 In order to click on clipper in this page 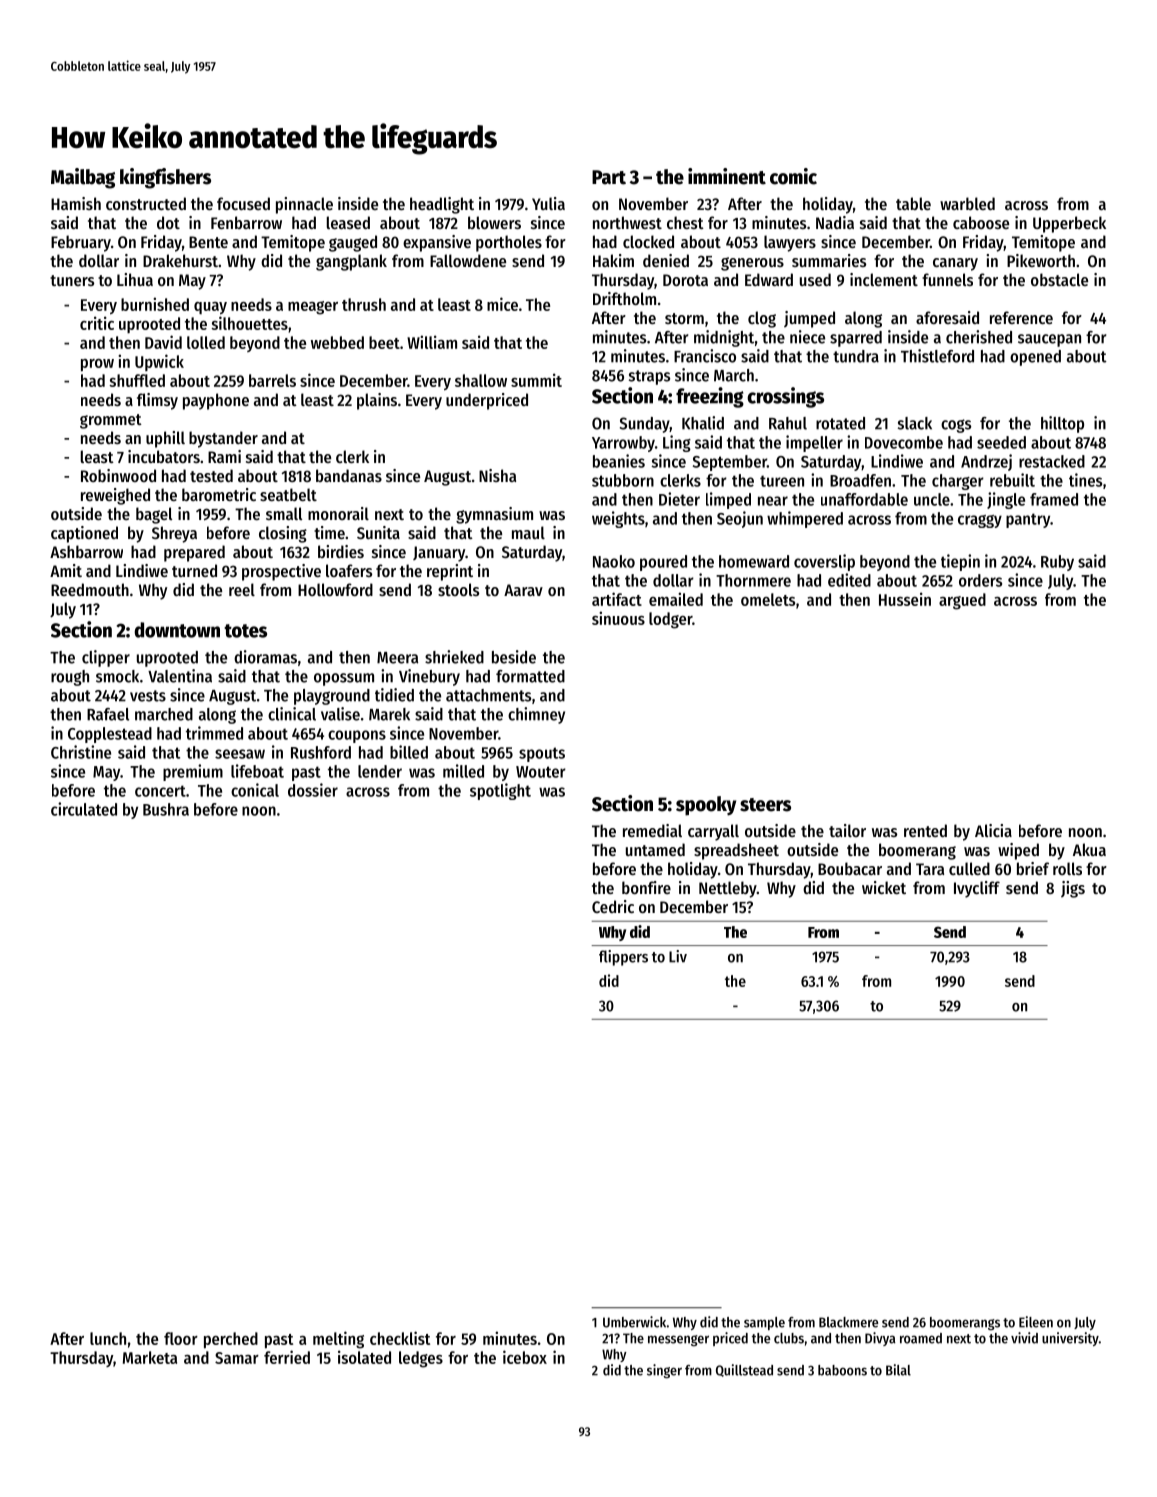, I will do `click(106, 658)`.
